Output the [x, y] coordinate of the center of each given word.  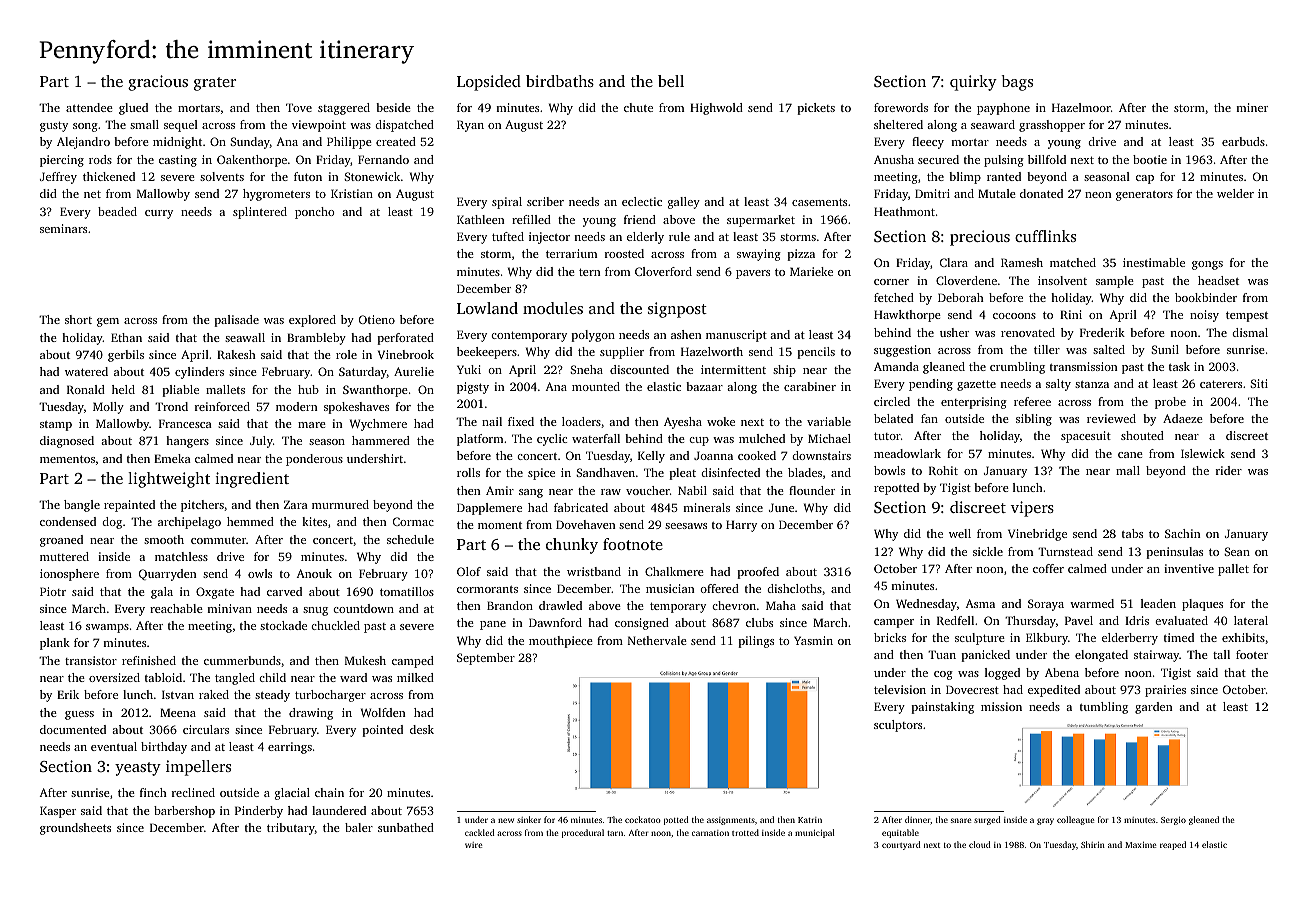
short [78, 319]
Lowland [487, 308]
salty [1058, 385]
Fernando [383, 159]
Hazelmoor [1081, 107]
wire [473, 845]
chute [638, 107]
